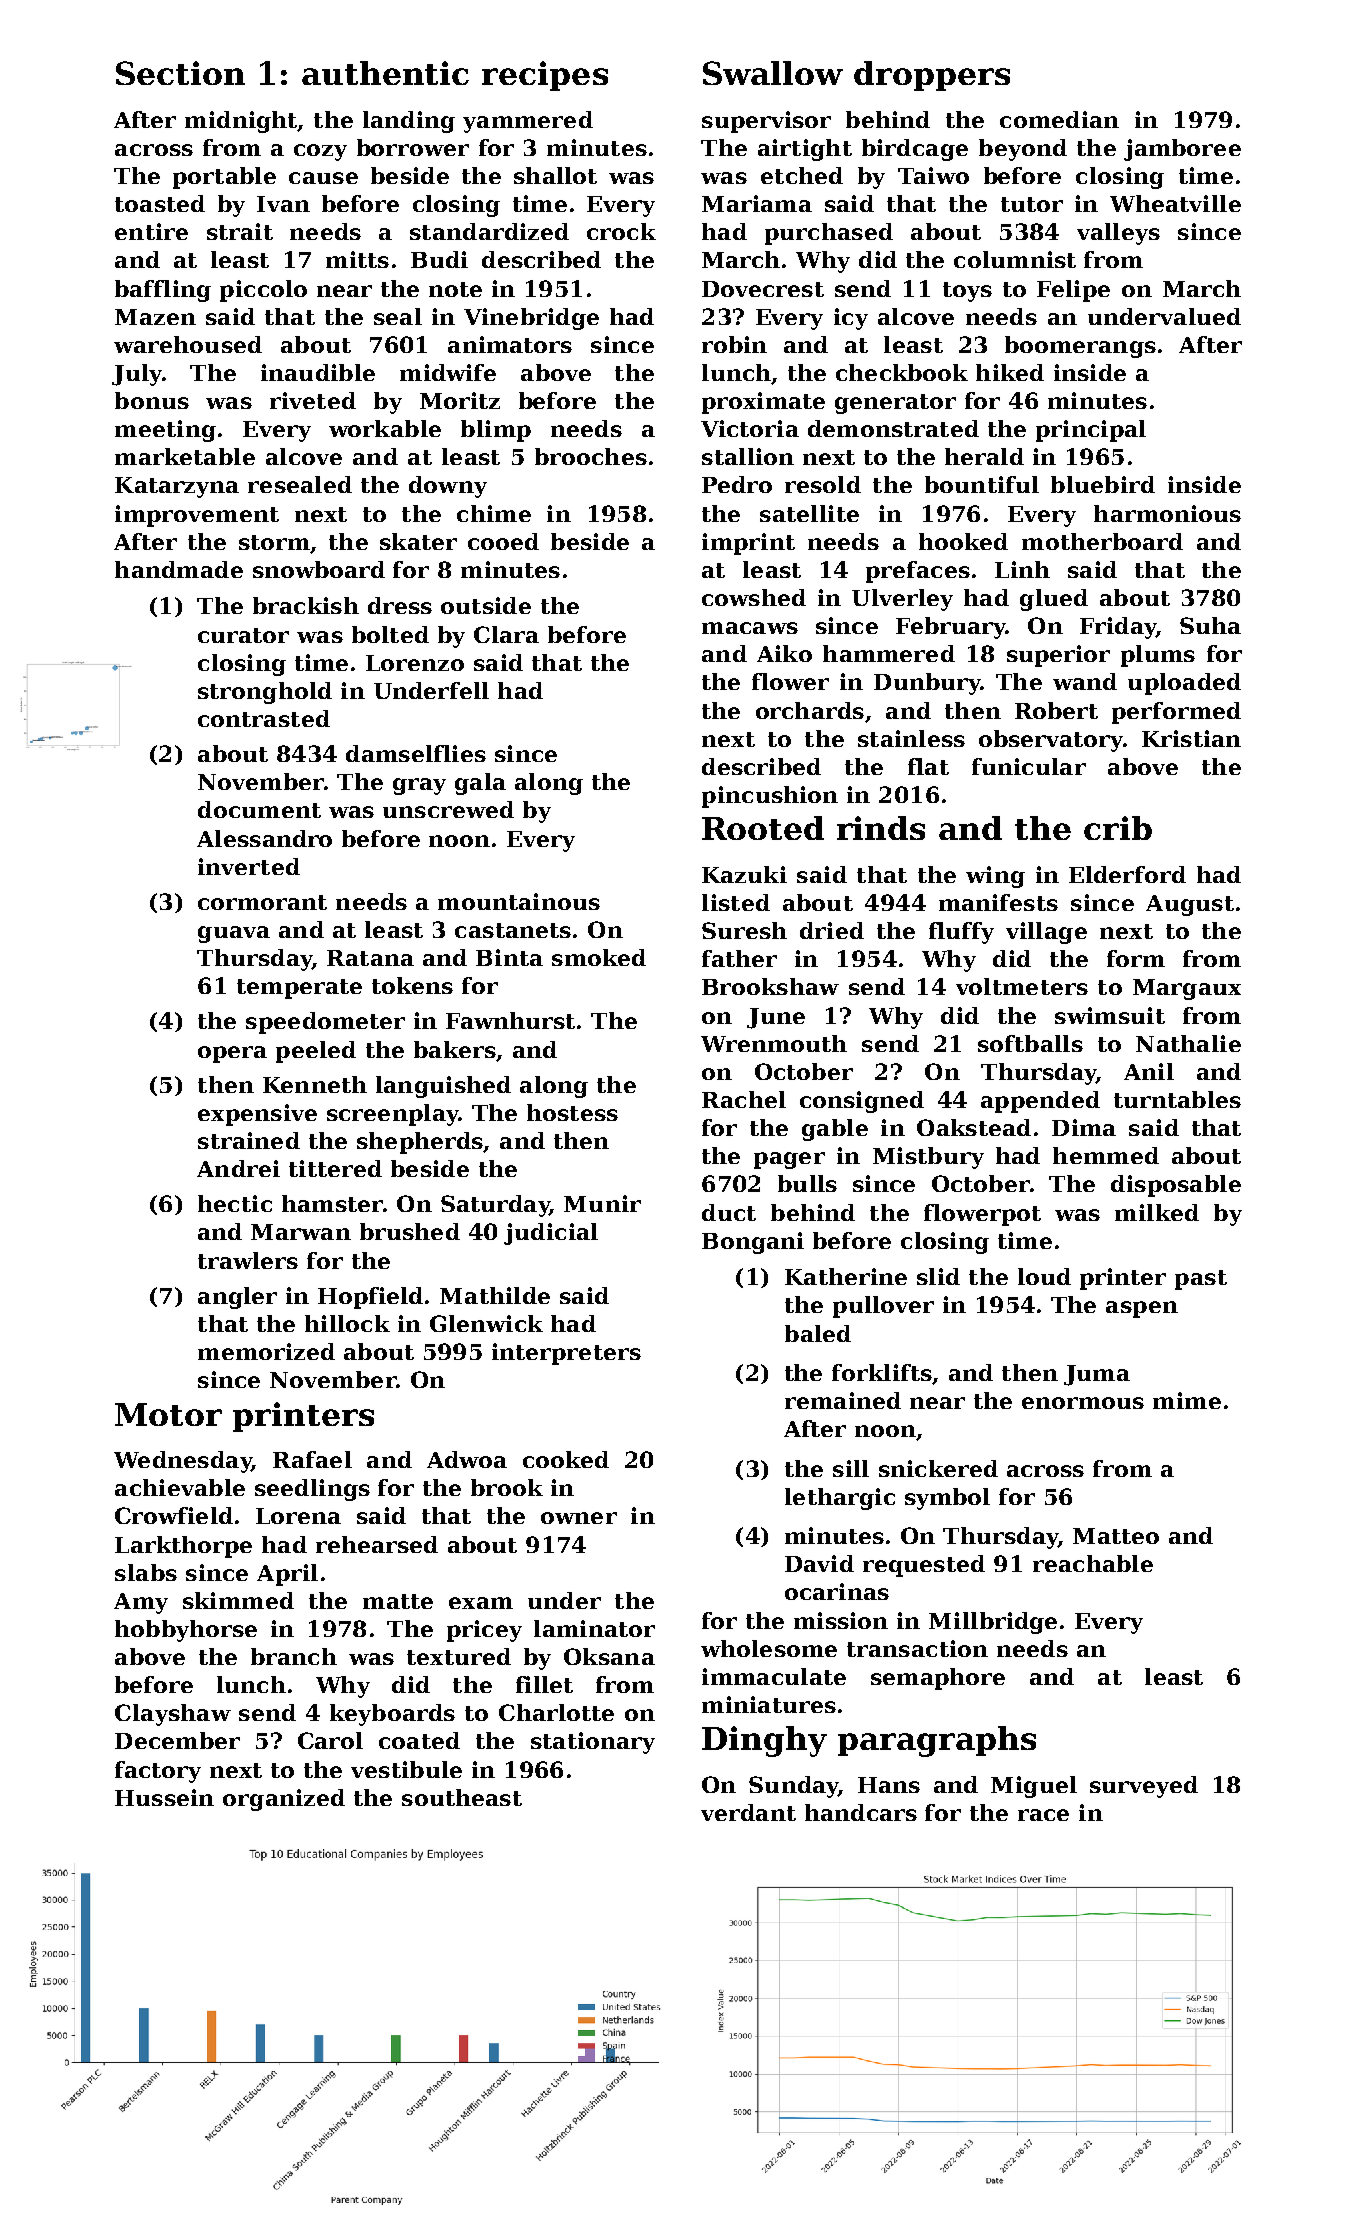 This screenshot has height=2233, width=1356. I want to click on Rachel, so click(744, 1099).
